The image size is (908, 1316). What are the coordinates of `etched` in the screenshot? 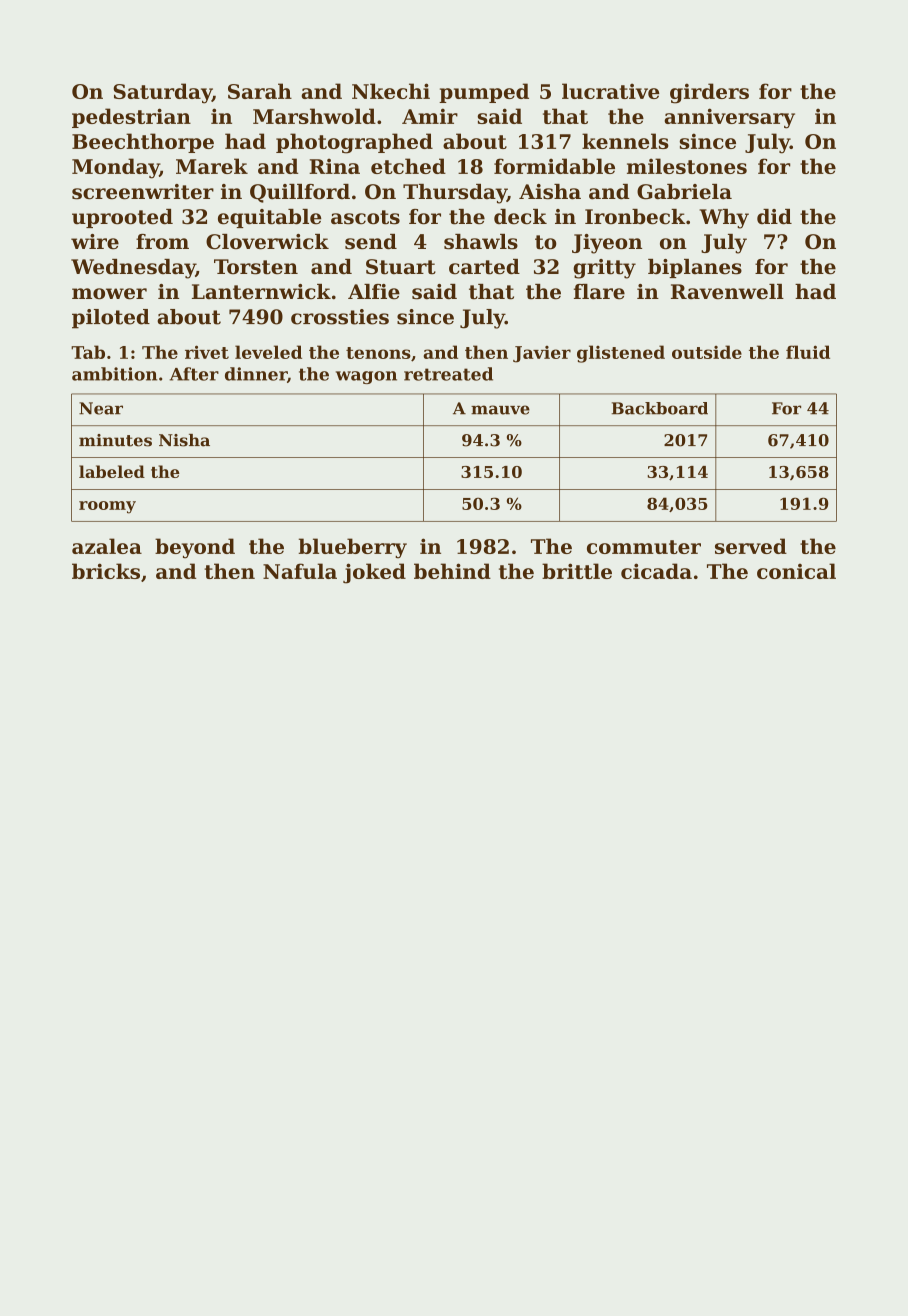 It's located at (408, 166).
